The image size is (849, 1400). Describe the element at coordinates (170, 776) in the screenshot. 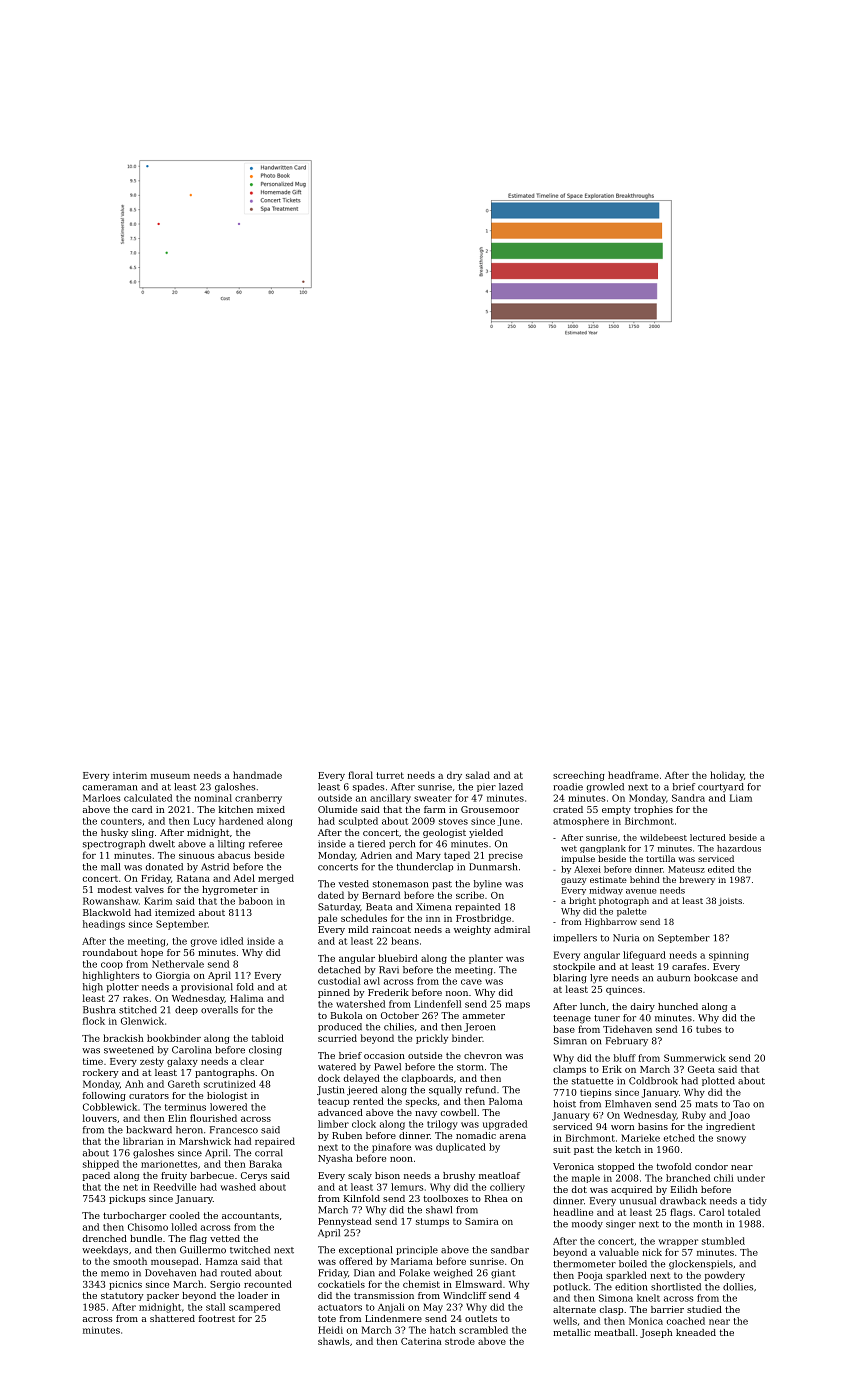

I see `museum` at that location.
